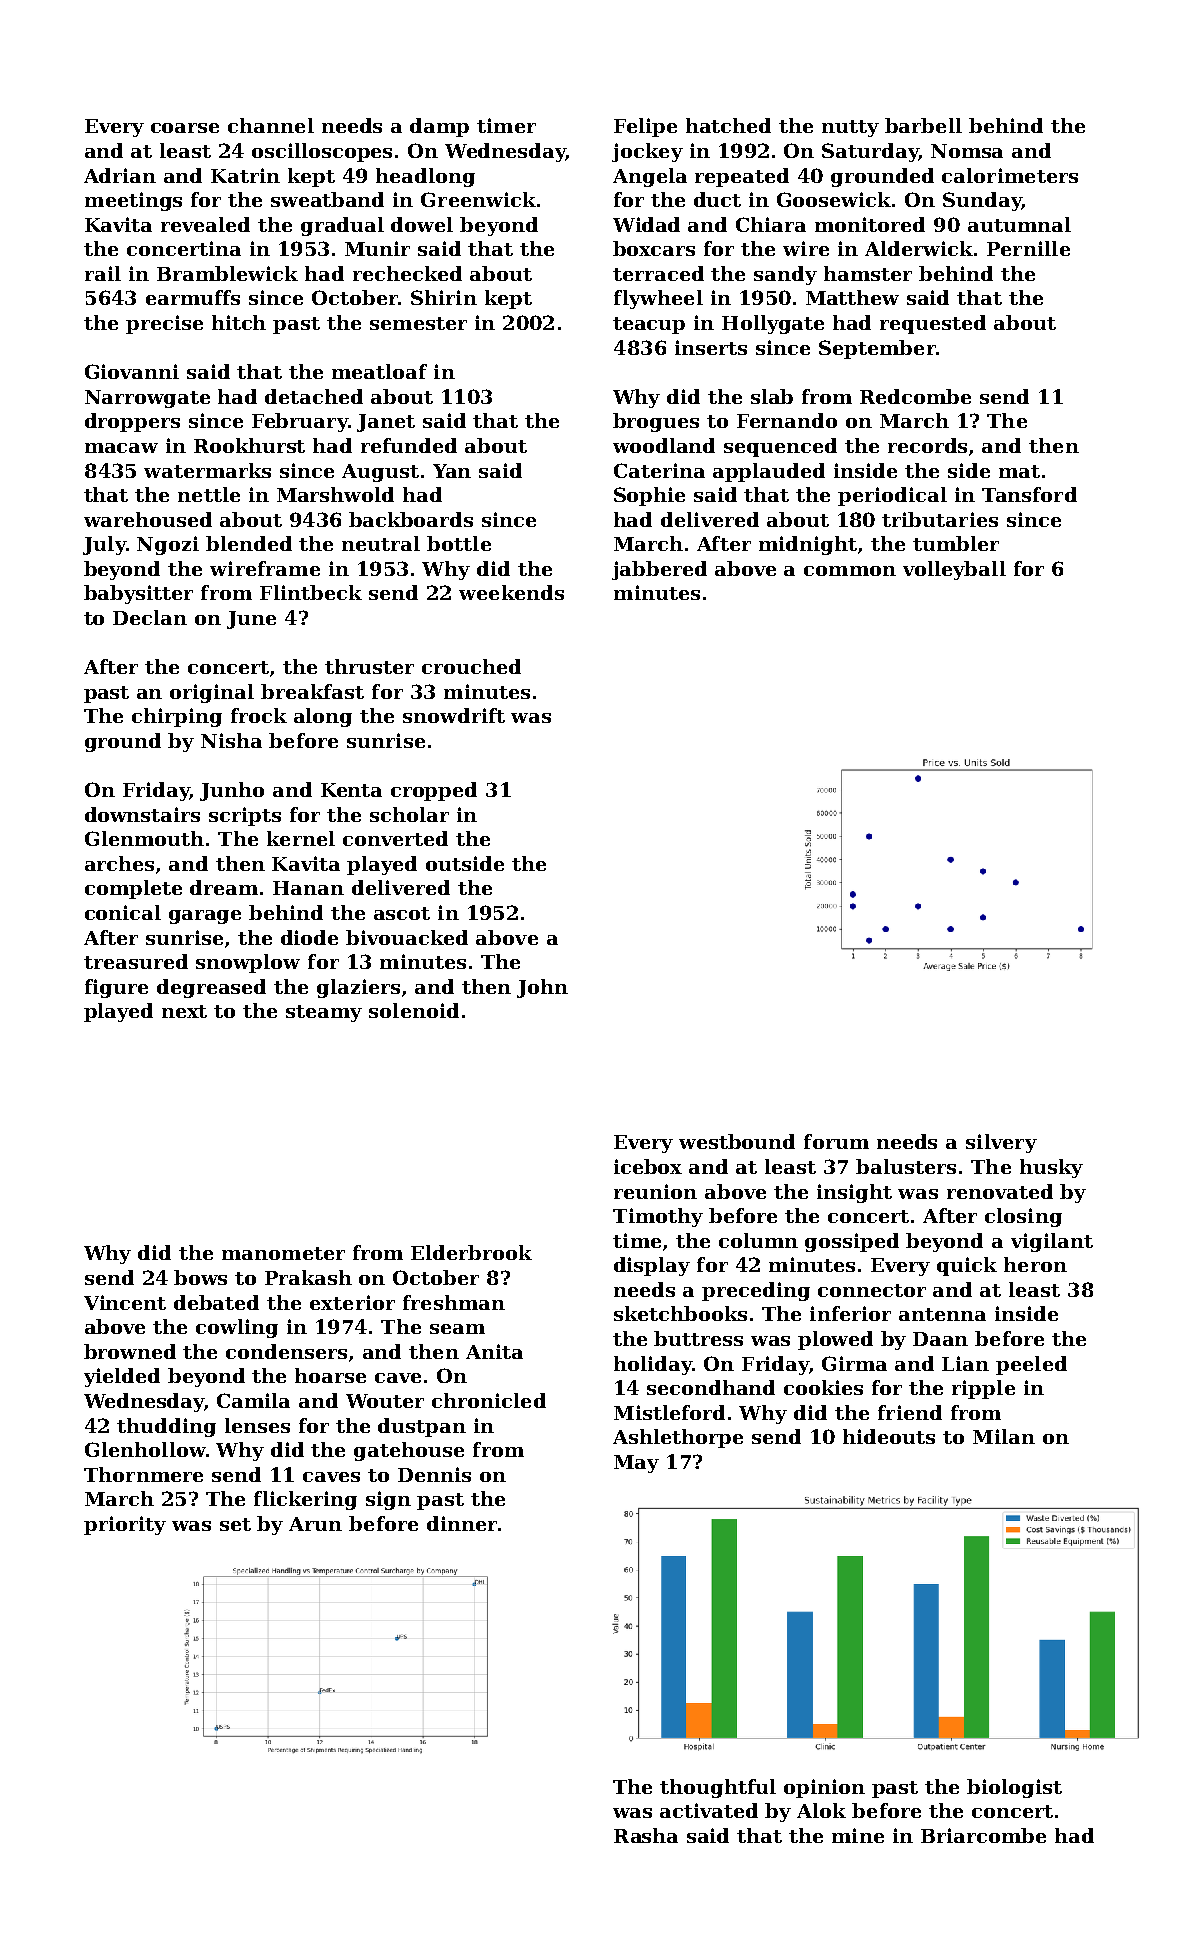 This screenshot has width=1185, height=1951. I want to click on Nomsa, so click(967, 151).
